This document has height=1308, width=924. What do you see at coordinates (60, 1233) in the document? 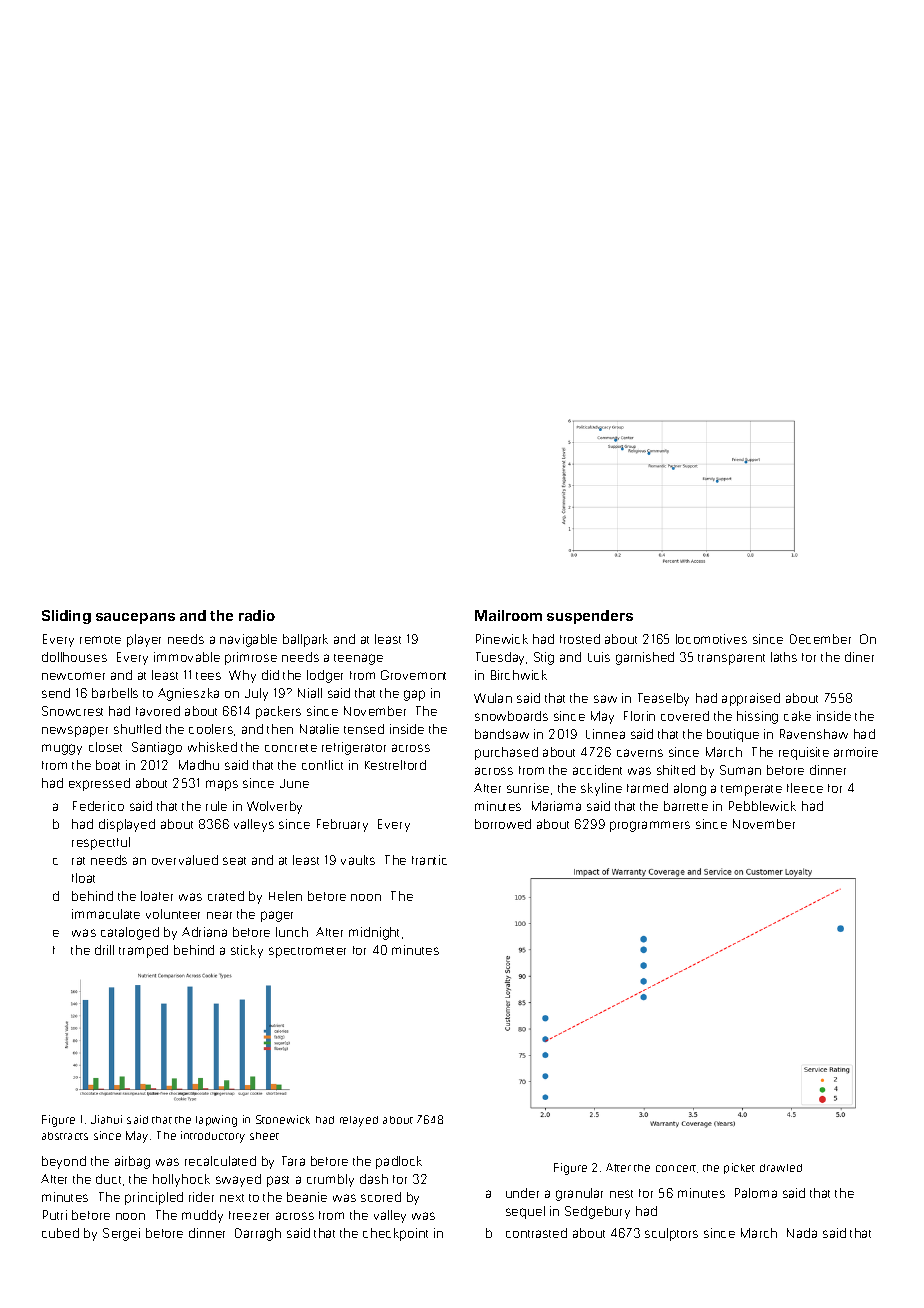
I see `cubed` at bounding box center [60, 1233].
